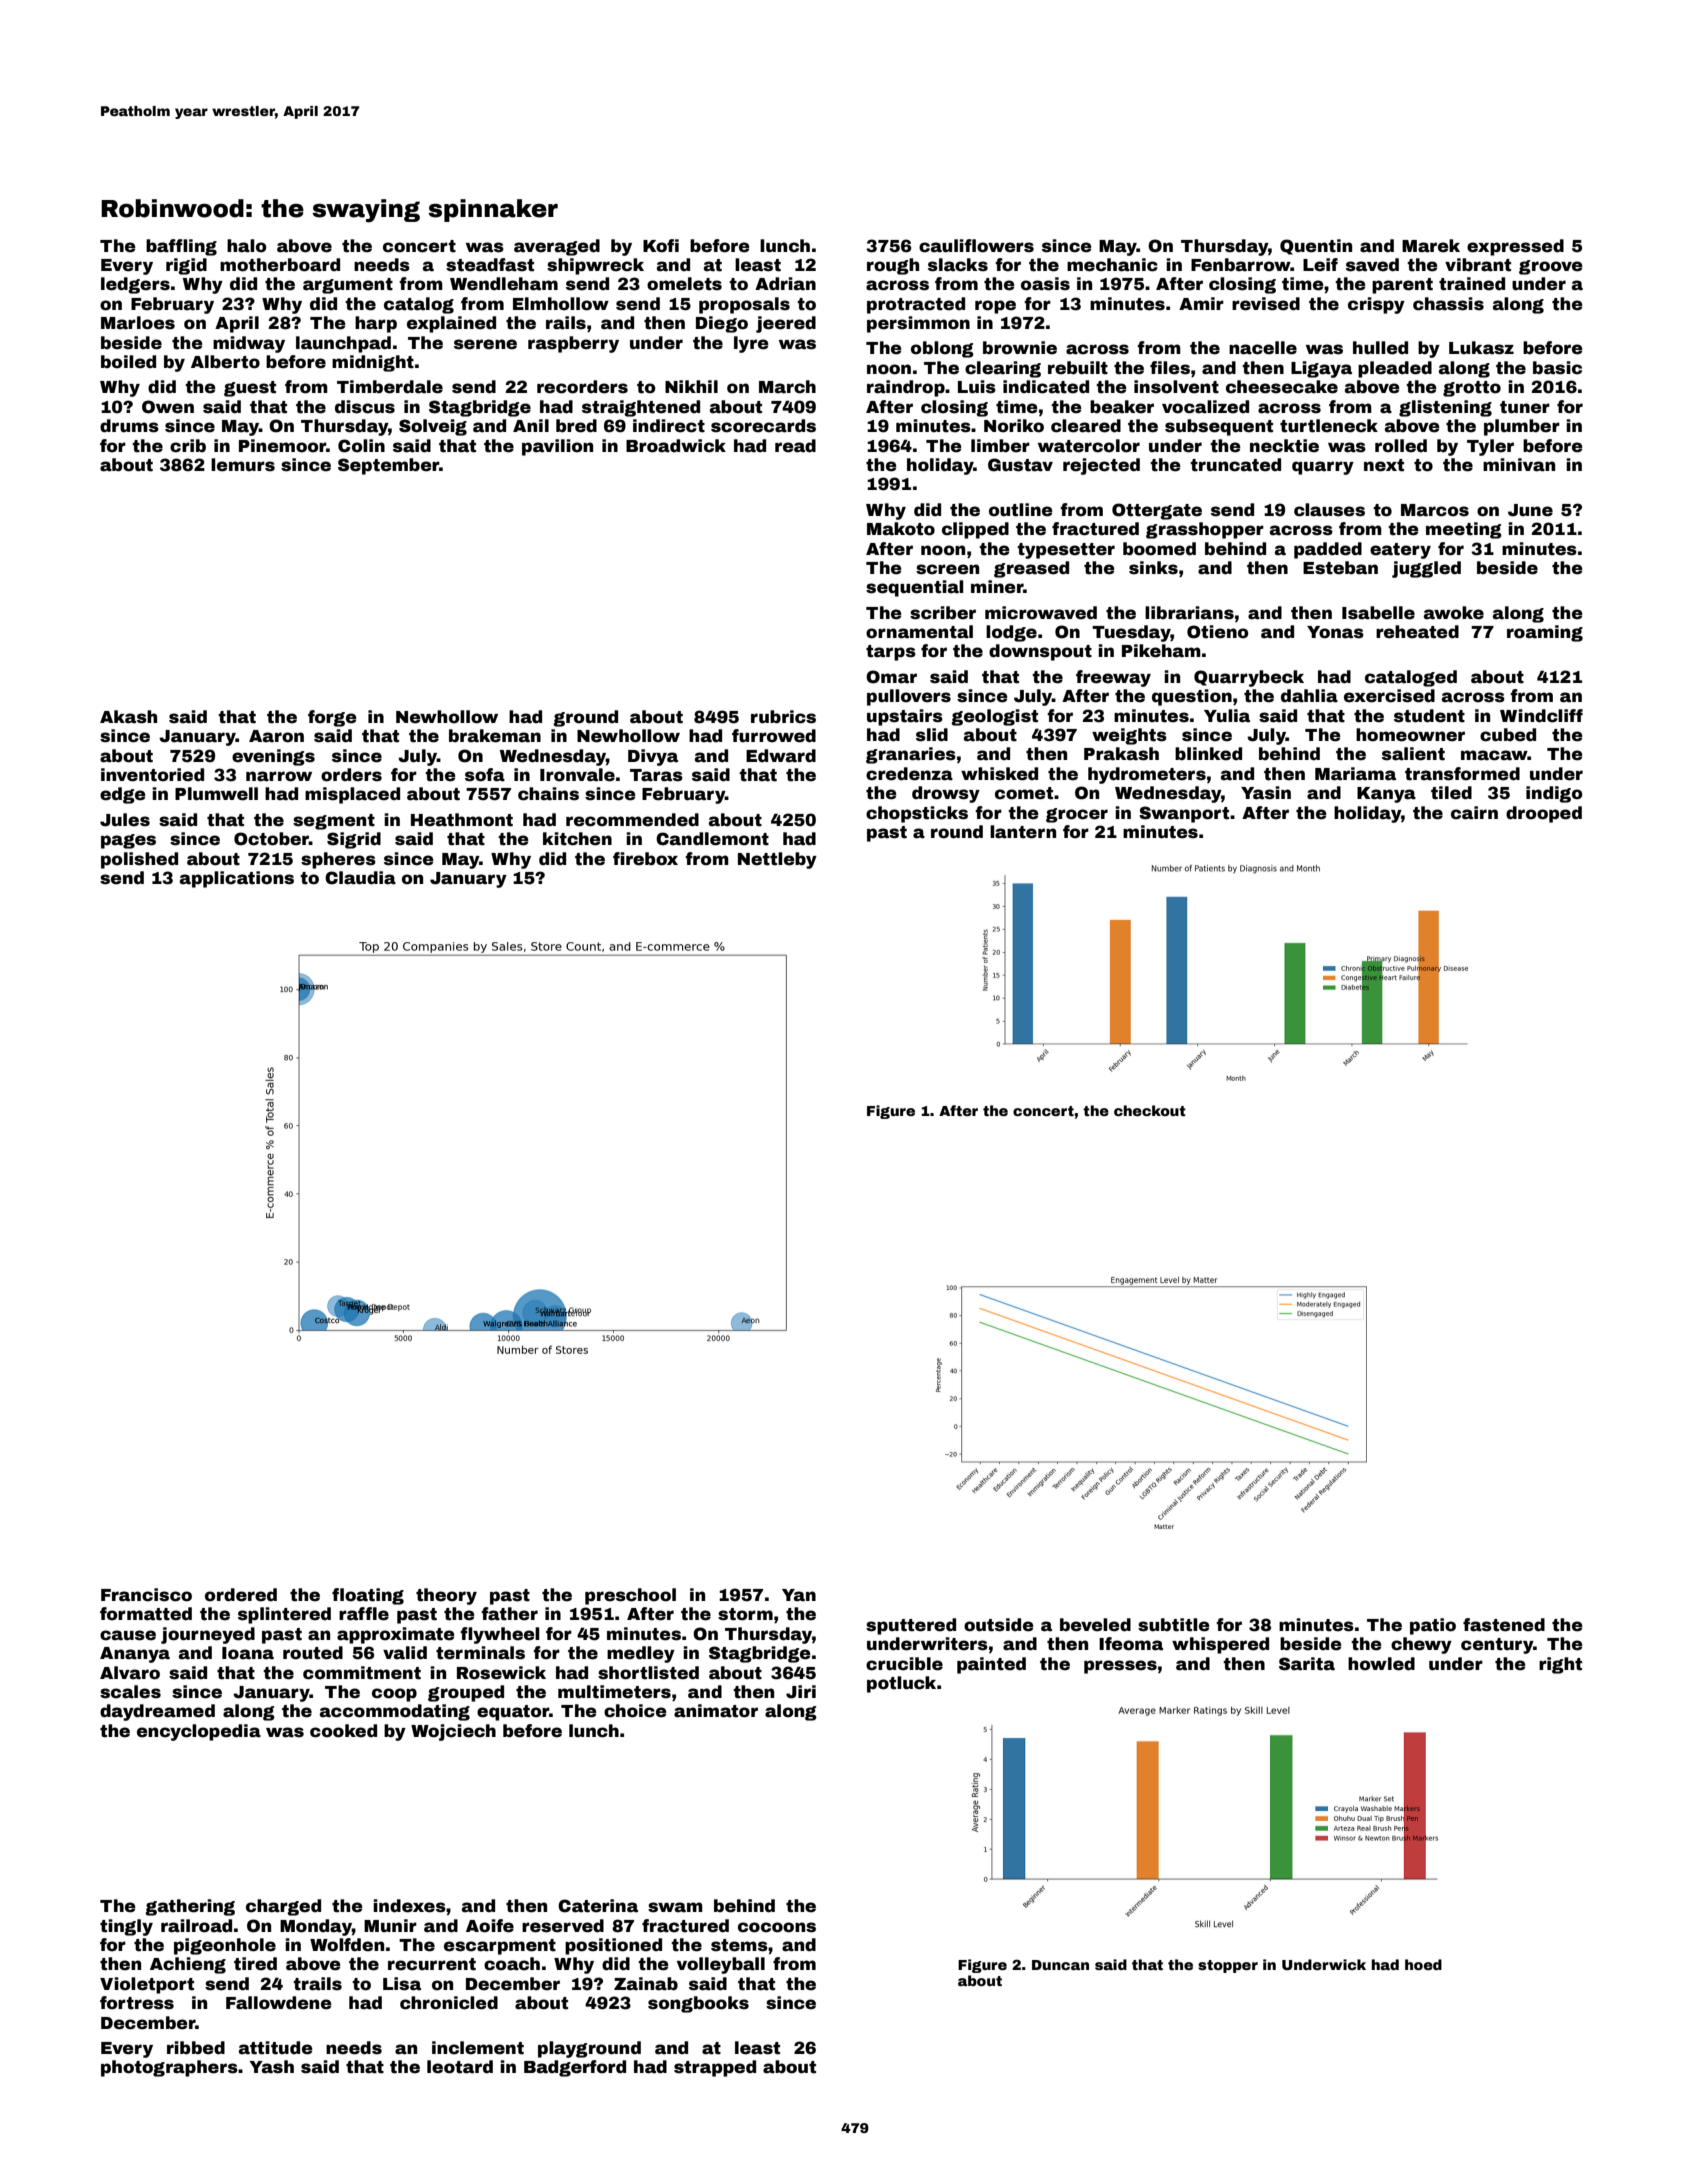 The height and width of the document is (2178, 1683). I want to click on Diego, so click(722, 324).
